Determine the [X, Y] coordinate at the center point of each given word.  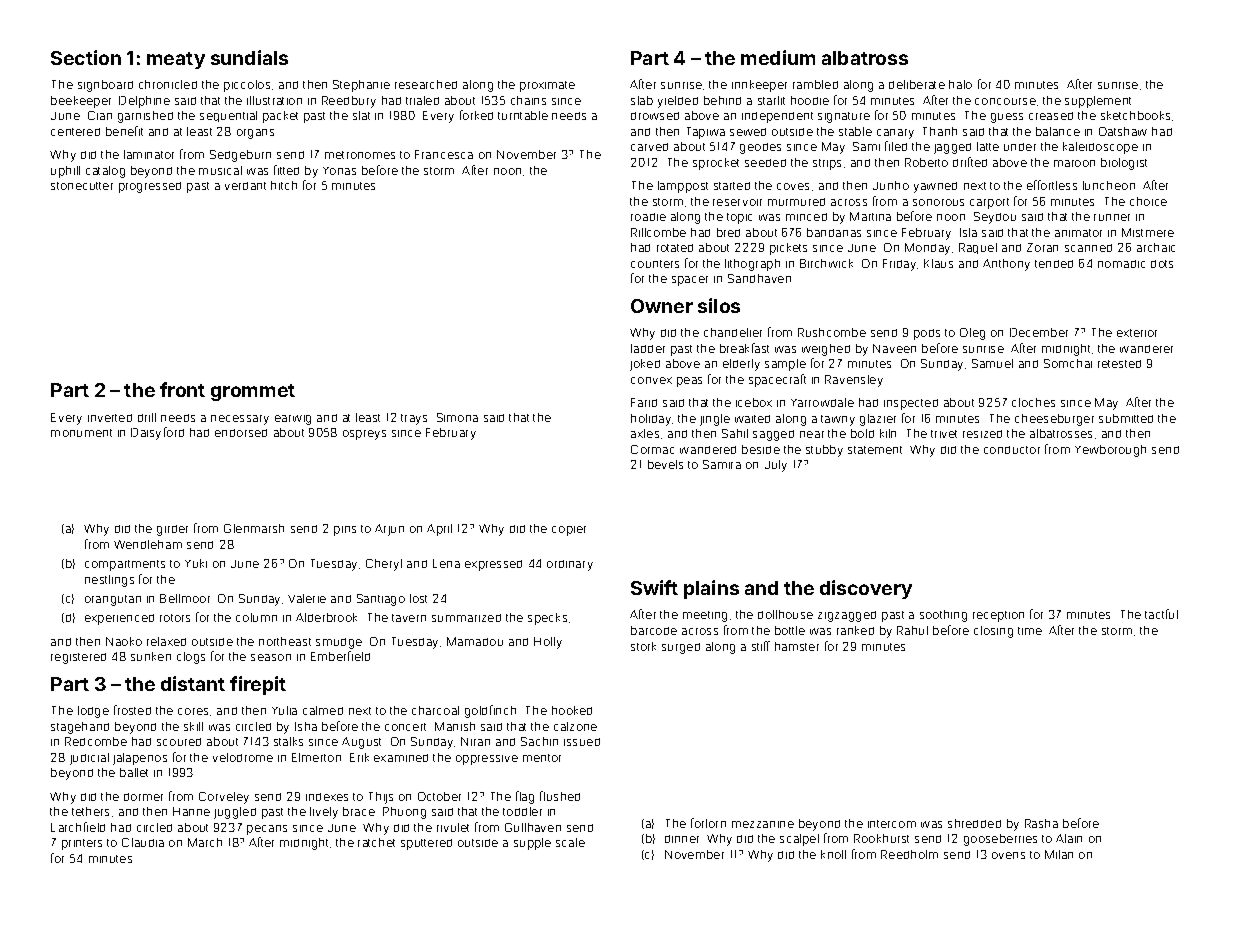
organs [255, 134]
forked [476, 115]
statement [875, 450]
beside [761, 449]
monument [81, 433]
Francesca [444, 154]
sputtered [426, 844]
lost [418, 598]
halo [960, 84]
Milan [1059, 854]
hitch [284, 185]
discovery [866, 589]
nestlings [109, 581]
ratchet [376, 842]
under [1020, 147]
